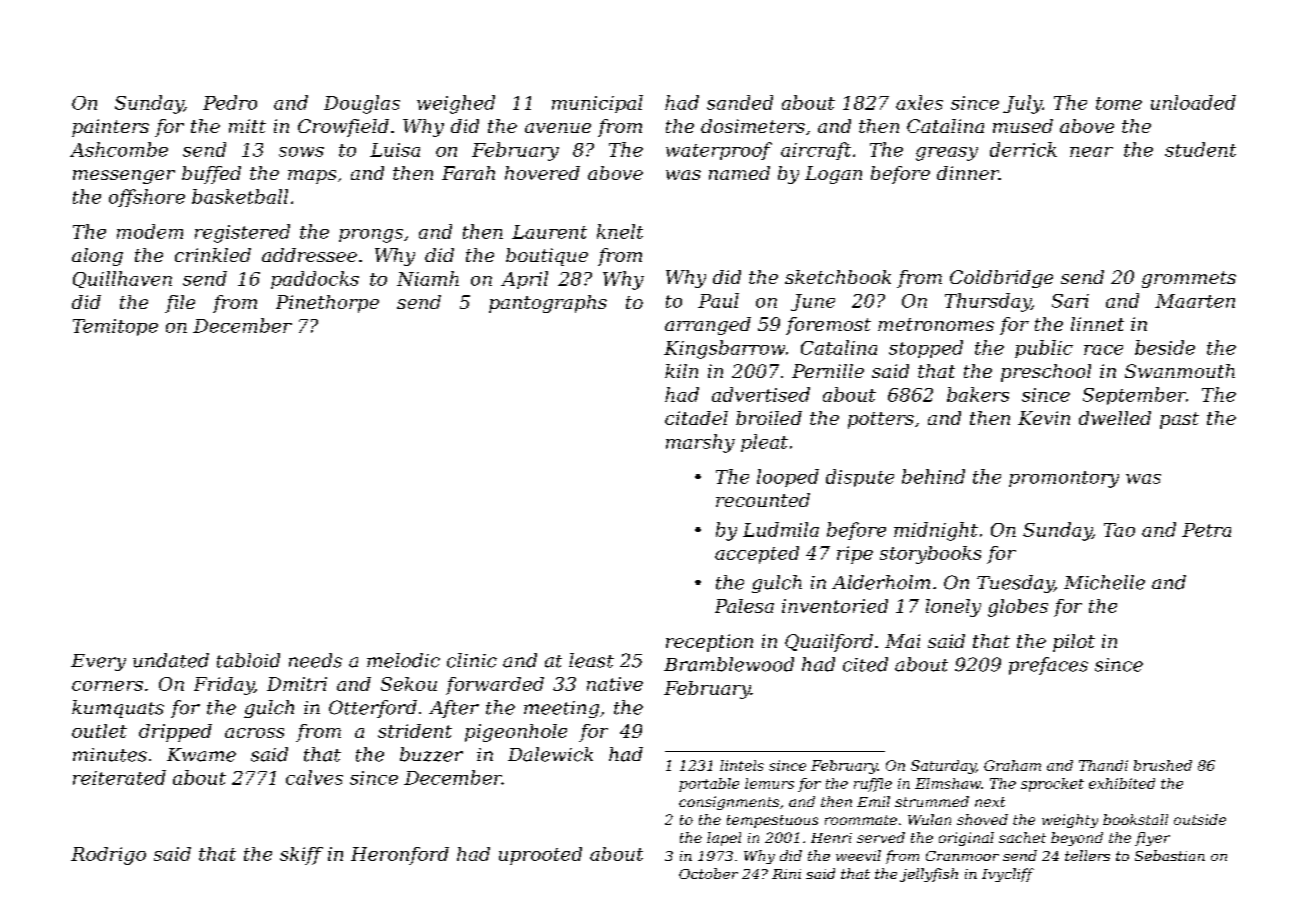 The image size is (1308, 924). What do you see at coordinates (597, 104) in the page?
I see `municipal` at bounding box center [597, 104].
